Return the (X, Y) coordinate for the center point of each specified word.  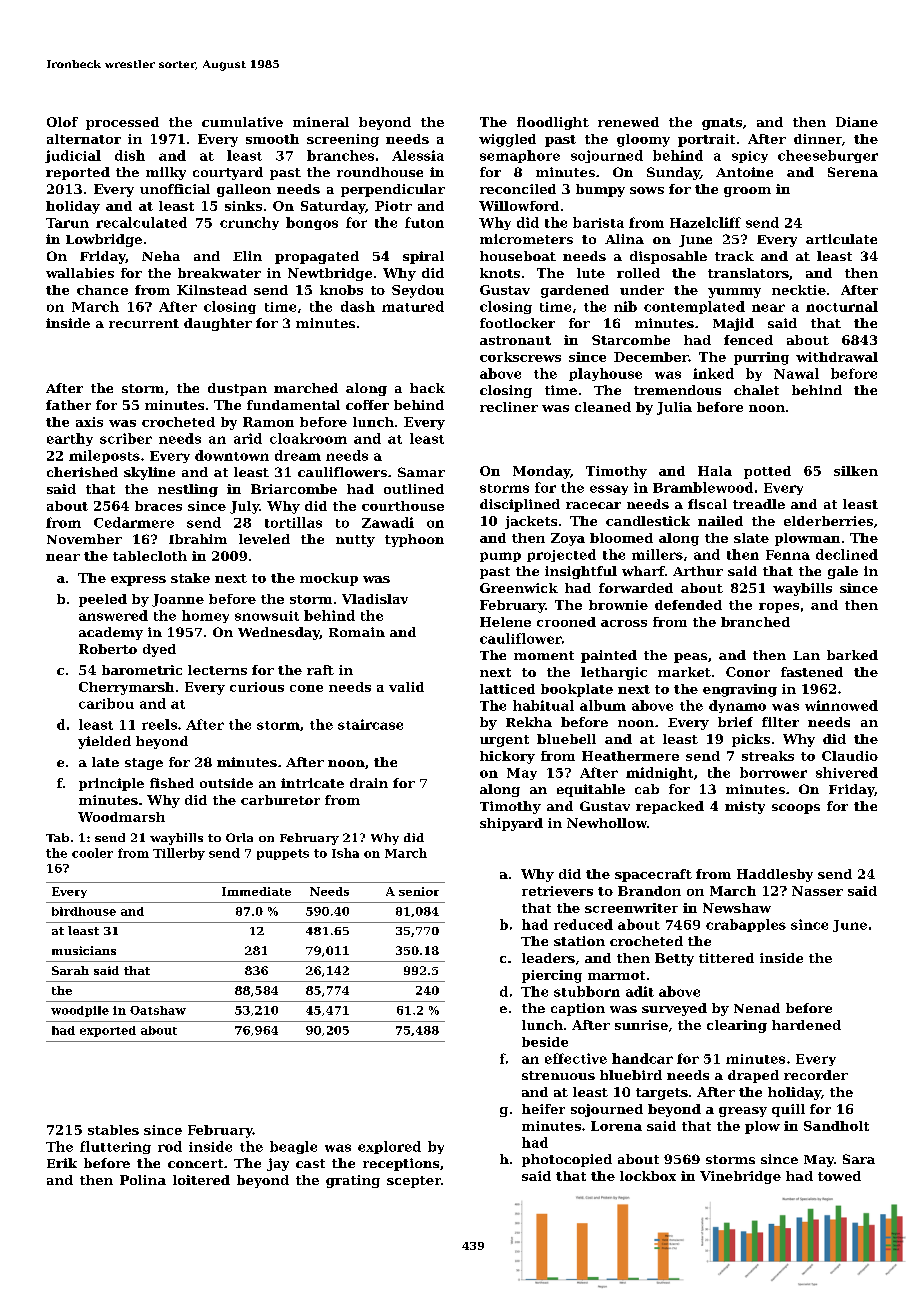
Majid (733, 324)
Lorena (616, 1126)
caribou (106, 703)
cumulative (242, 122)
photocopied (567, 1160)
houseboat (518, 256)
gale (843, 572)
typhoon (414, 540)
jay (278, 1164)
